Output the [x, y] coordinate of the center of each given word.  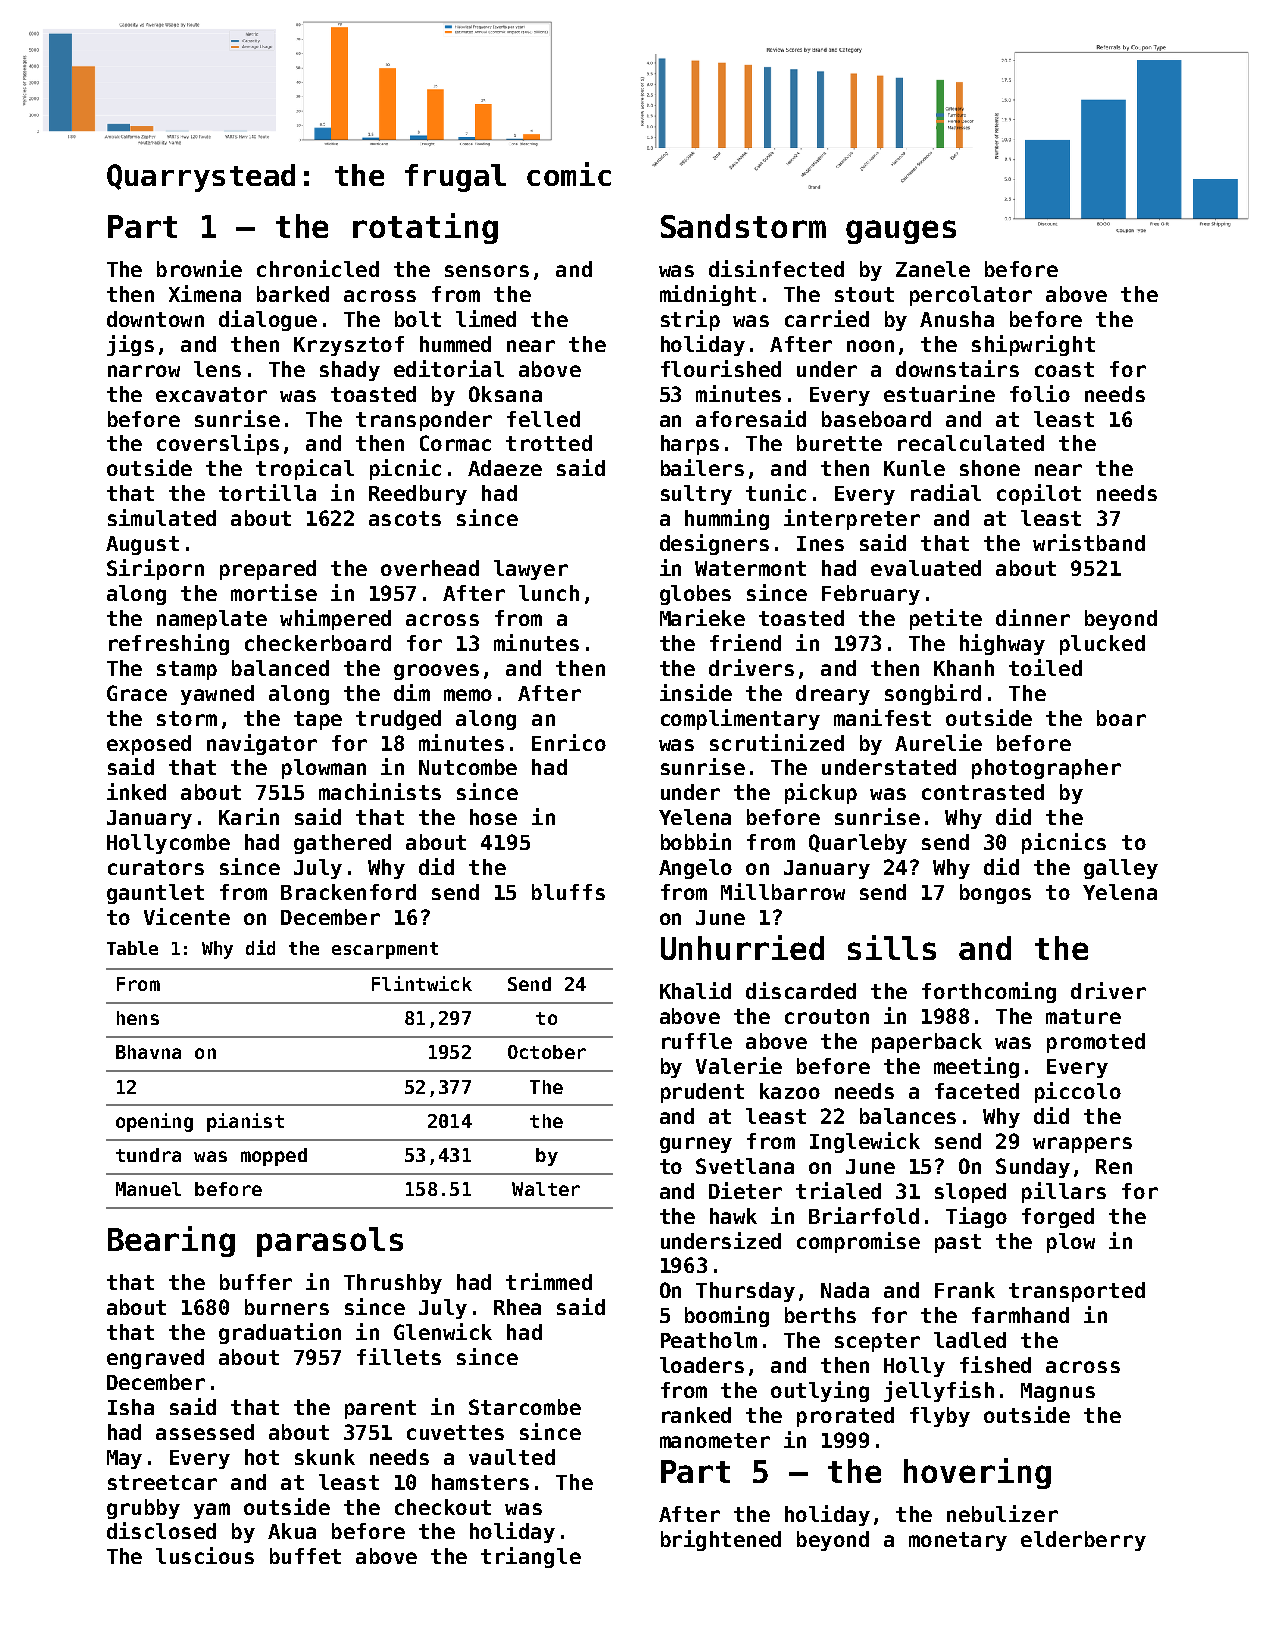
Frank [965, 1290]
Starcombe [525, 1407]
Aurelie [938, 742]
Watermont [750, 568]
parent [380, 1409]
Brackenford [348, 892]
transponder [424, 421]
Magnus [1058, 1392]
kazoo [790, 1091]
